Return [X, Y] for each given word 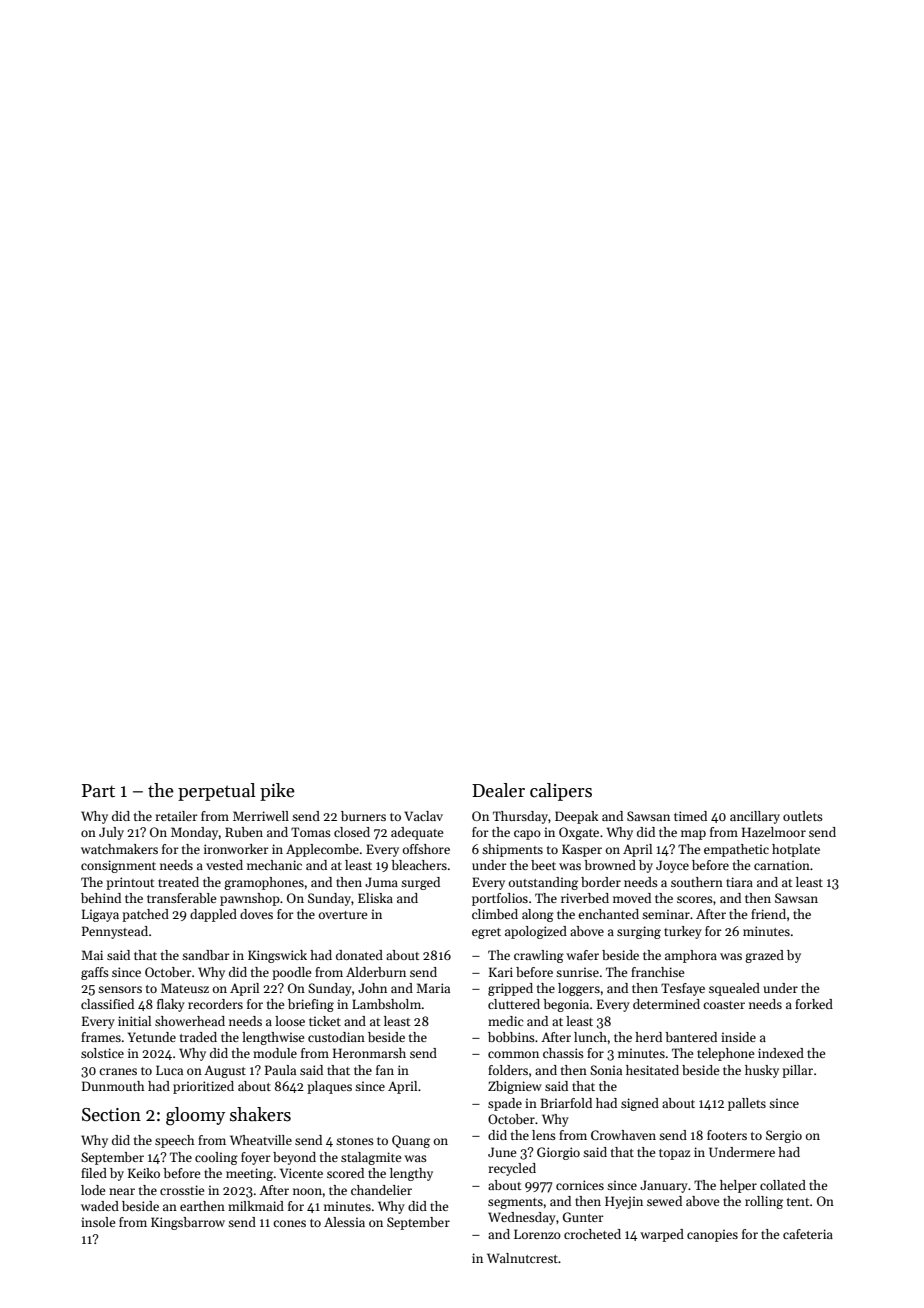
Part [98, 791]
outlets [803, 816]
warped [662, 1235]
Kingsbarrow [188, 1223]
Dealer [498, 790]
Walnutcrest [522, 1258]
